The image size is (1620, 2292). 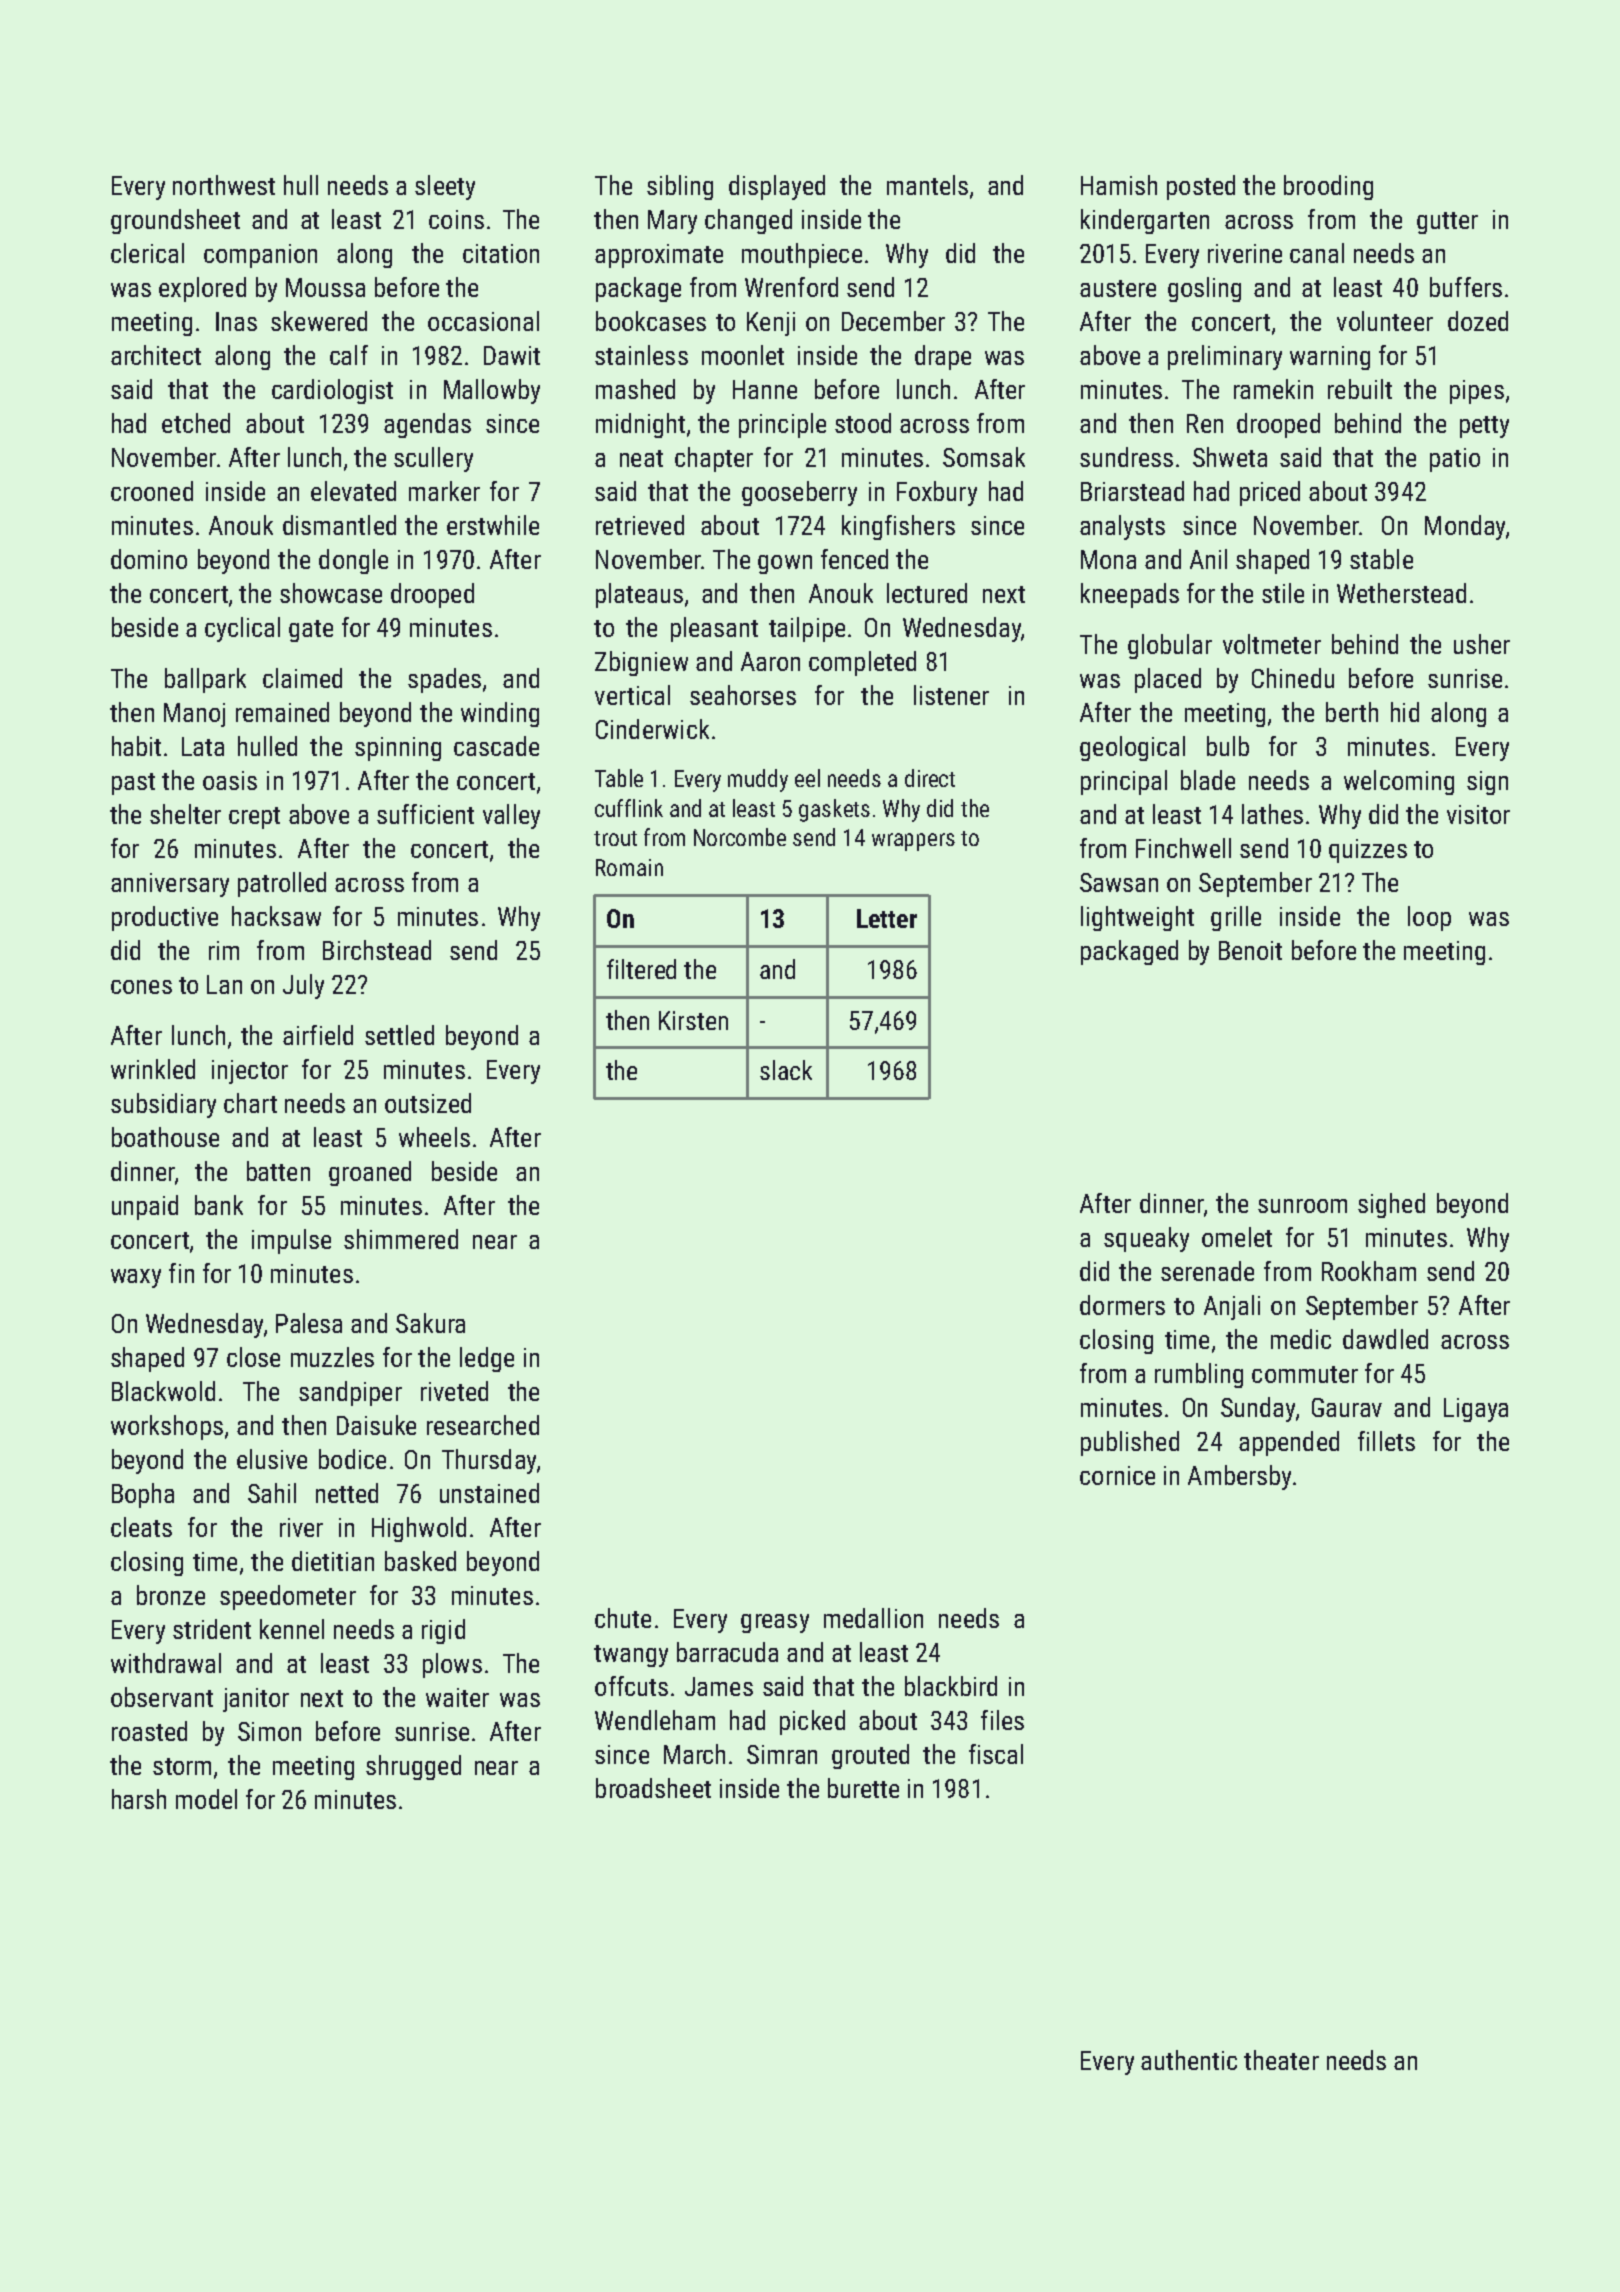 What do you see at coordinates (325, 287) in the screenshot?
I see `Moussa` at bounding box center [325, 287].
